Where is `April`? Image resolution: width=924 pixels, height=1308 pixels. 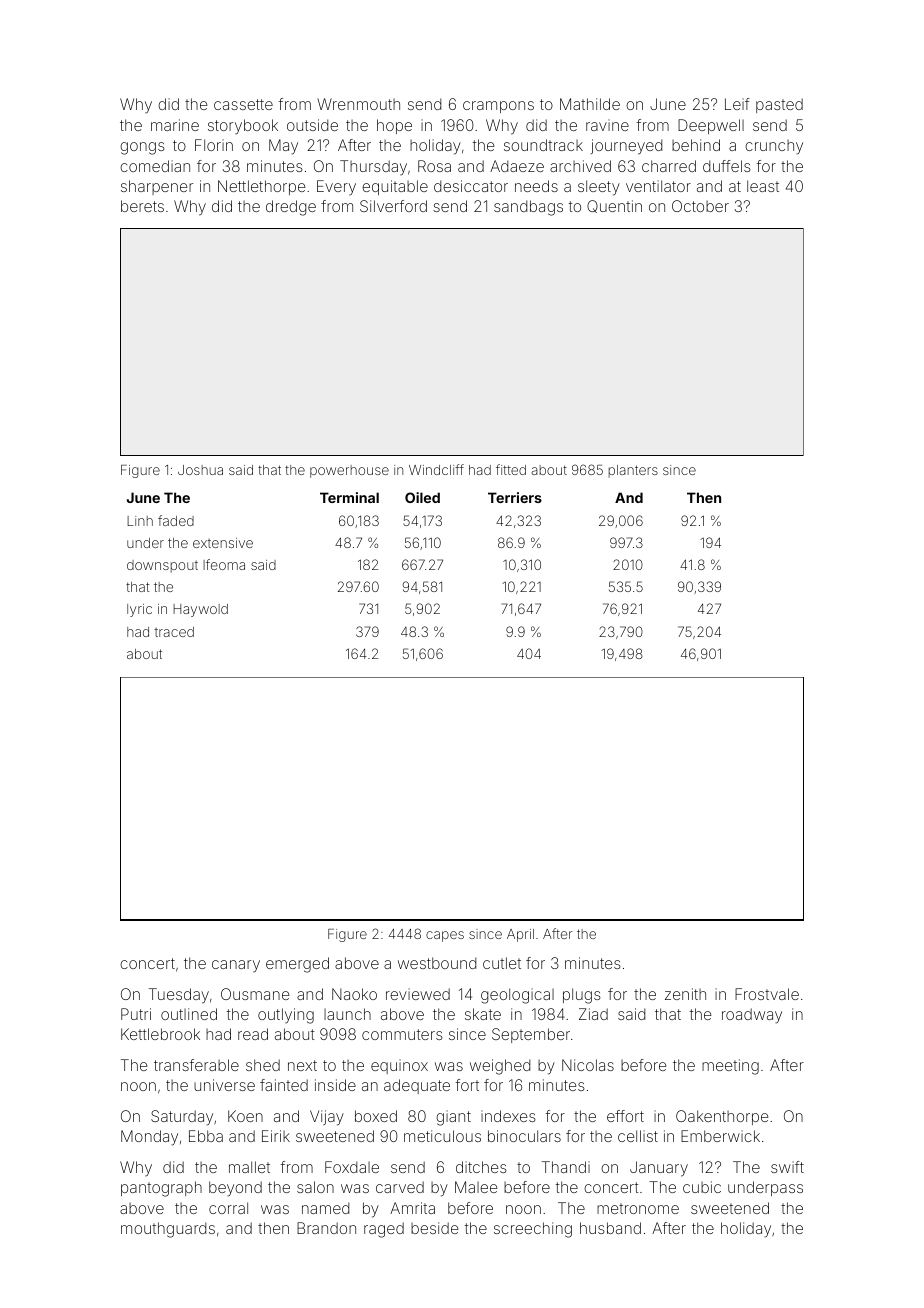
April is located at coordinates (520, 935).
